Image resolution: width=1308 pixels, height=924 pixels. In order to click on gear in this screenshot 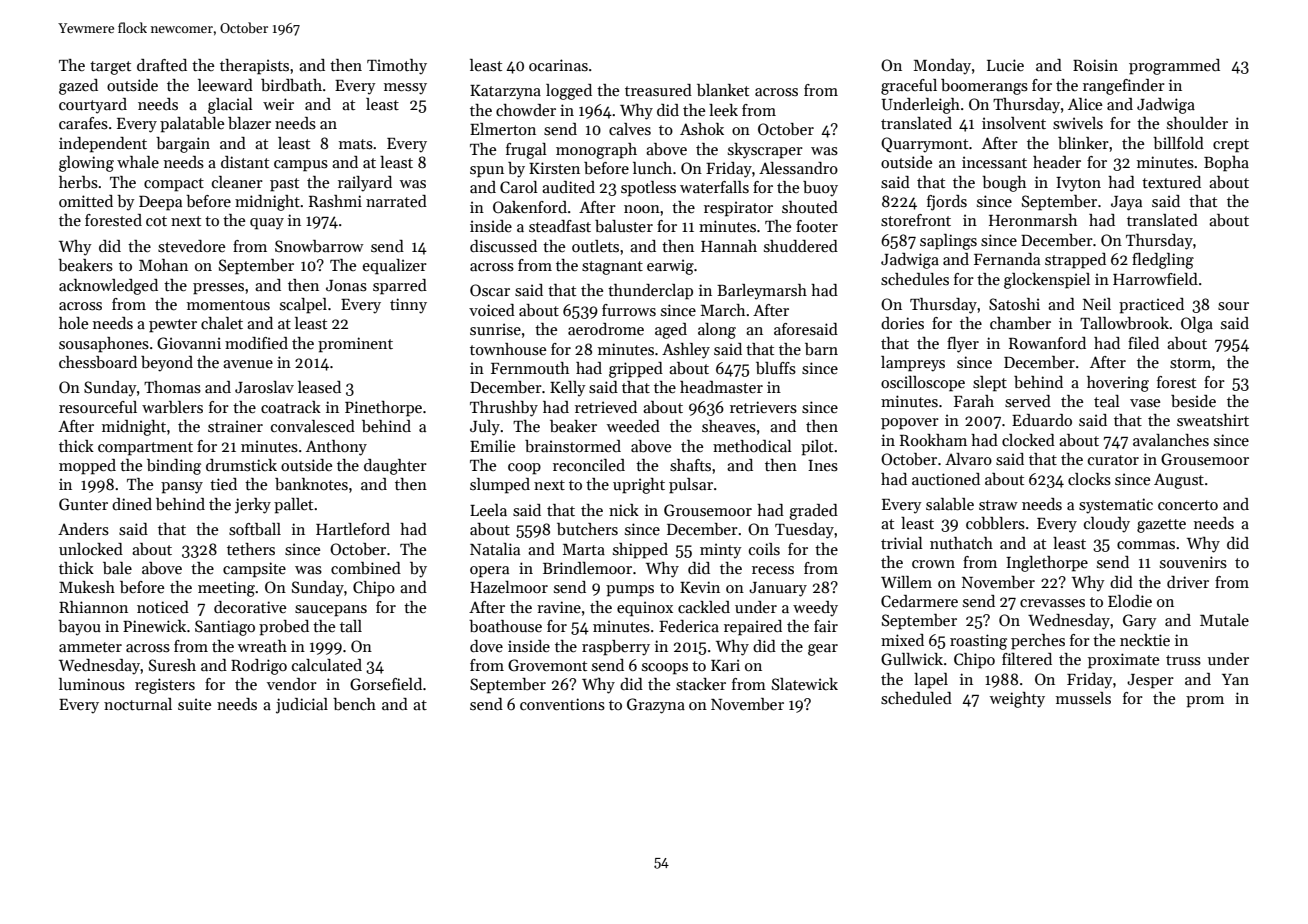, I will do `click(823, 650)`.
